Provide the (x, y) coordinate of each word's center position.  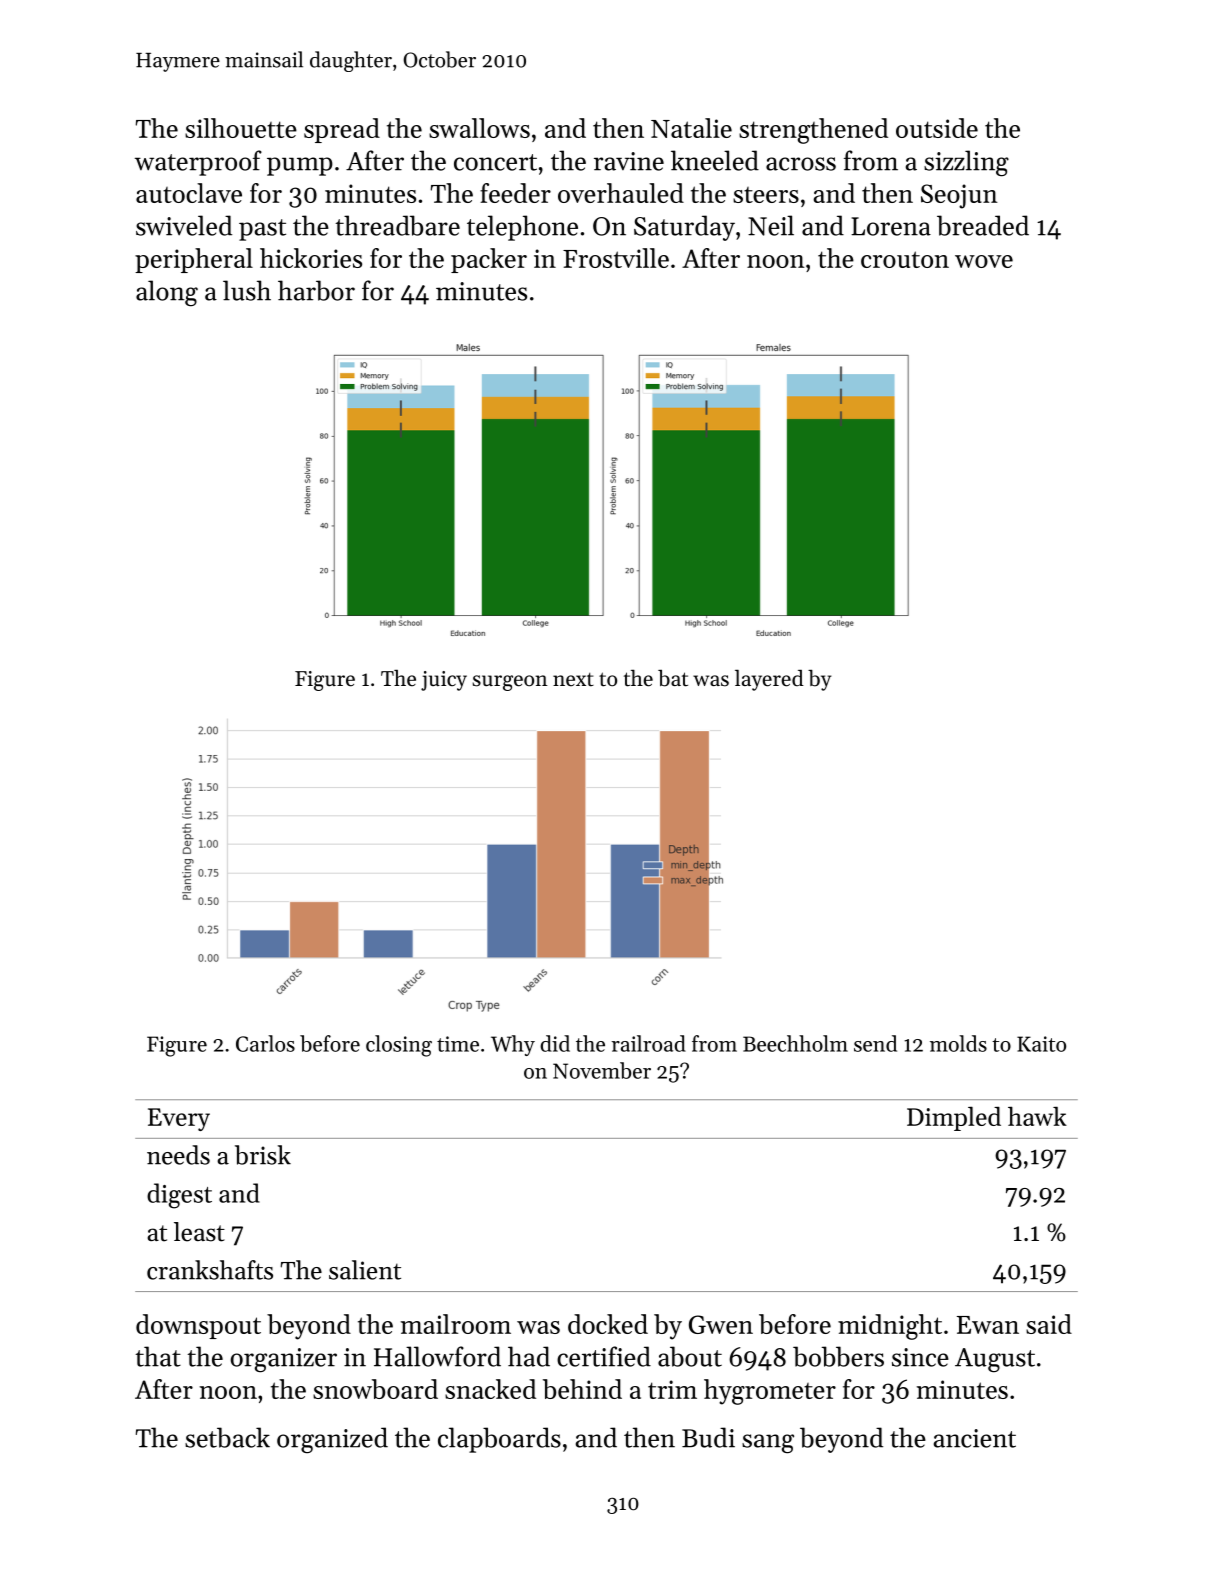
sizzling (966, 163)
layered (769, 680)
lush (247, 290)
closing (399, 1046)
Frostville (616, 258)
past (262, 230)
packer (489, 260)
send (875, 1043)
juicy (444, 681)
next (573, 680)
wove (984, 261)
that (158, 1356)
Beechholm (795, 1043)
